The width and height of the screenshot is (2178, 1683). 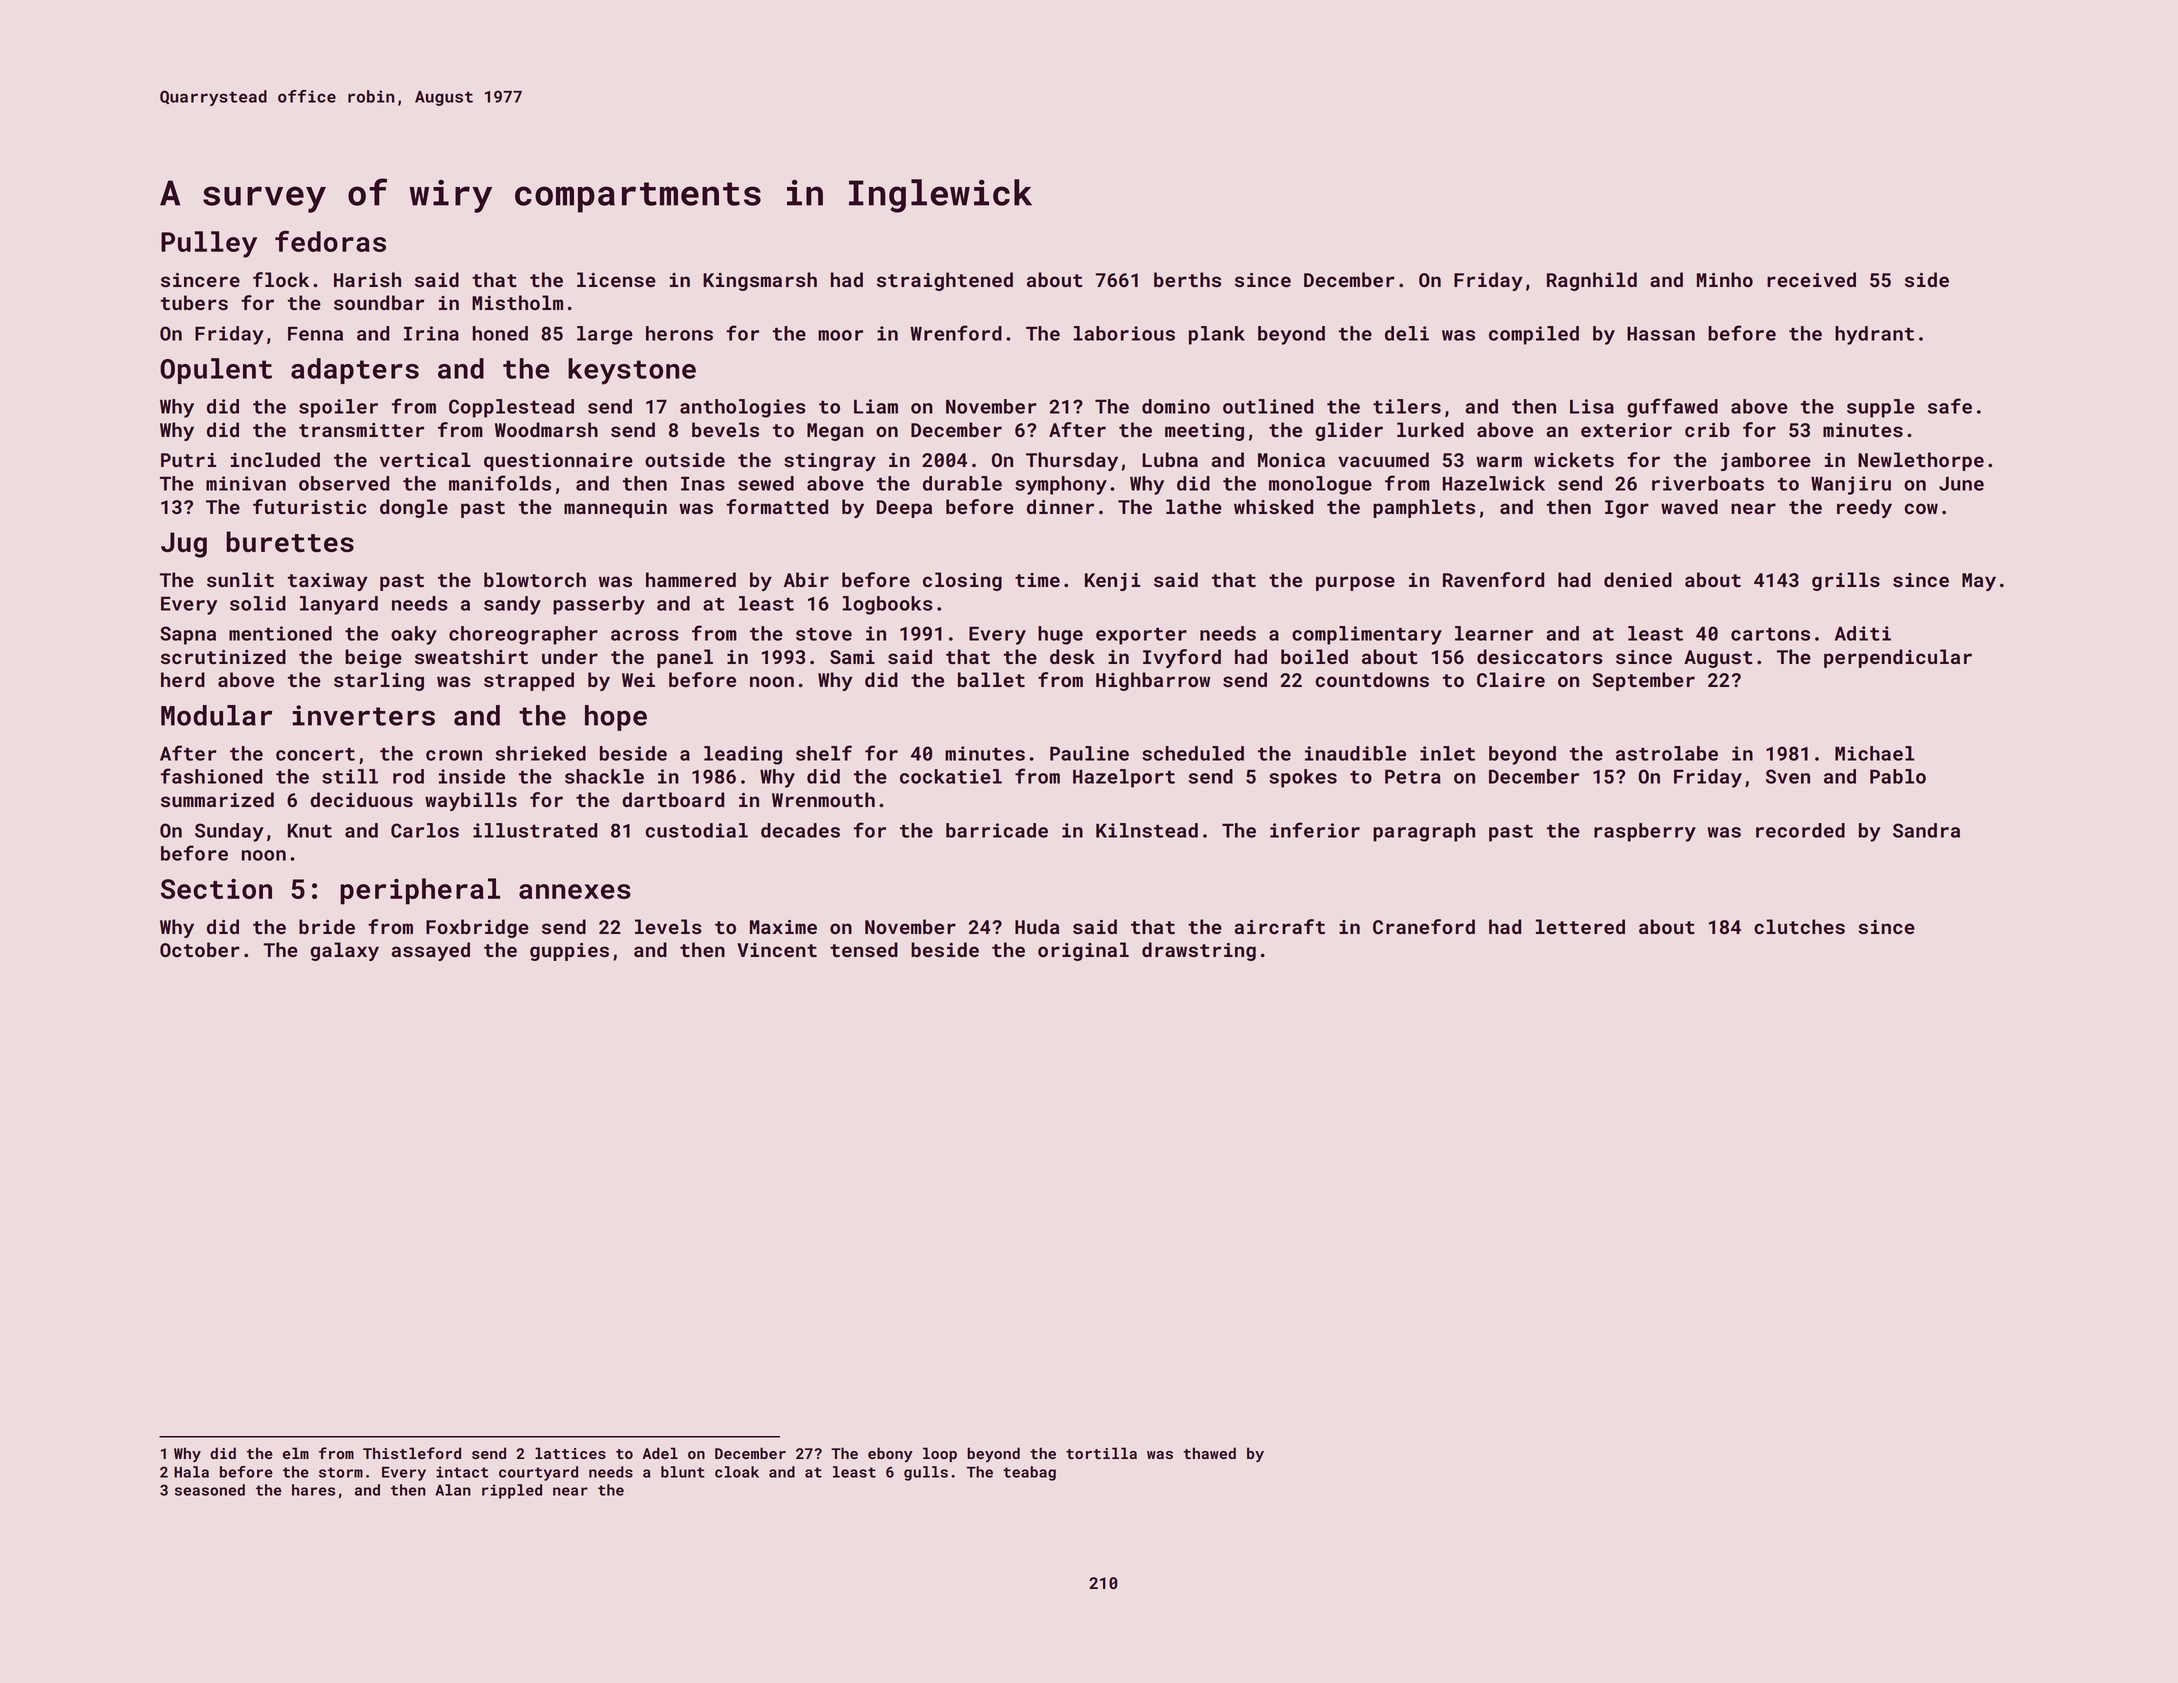 What do you see at coordinates (330, 241) in the screenshot?
I see `fedoras` at bounding box center [330, 241].
